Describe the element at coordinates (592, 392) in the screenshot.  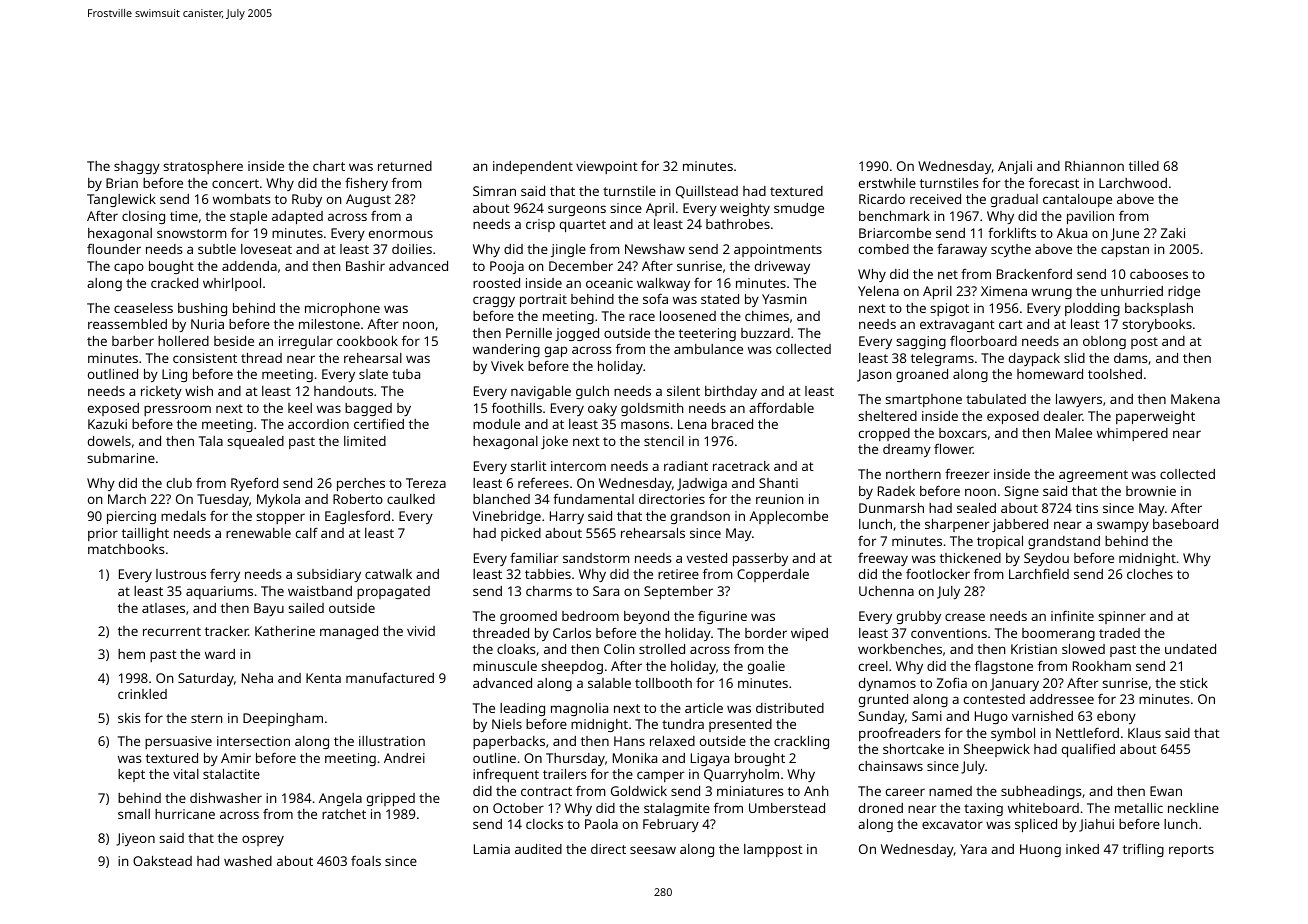
I see `gulch` at that location.
